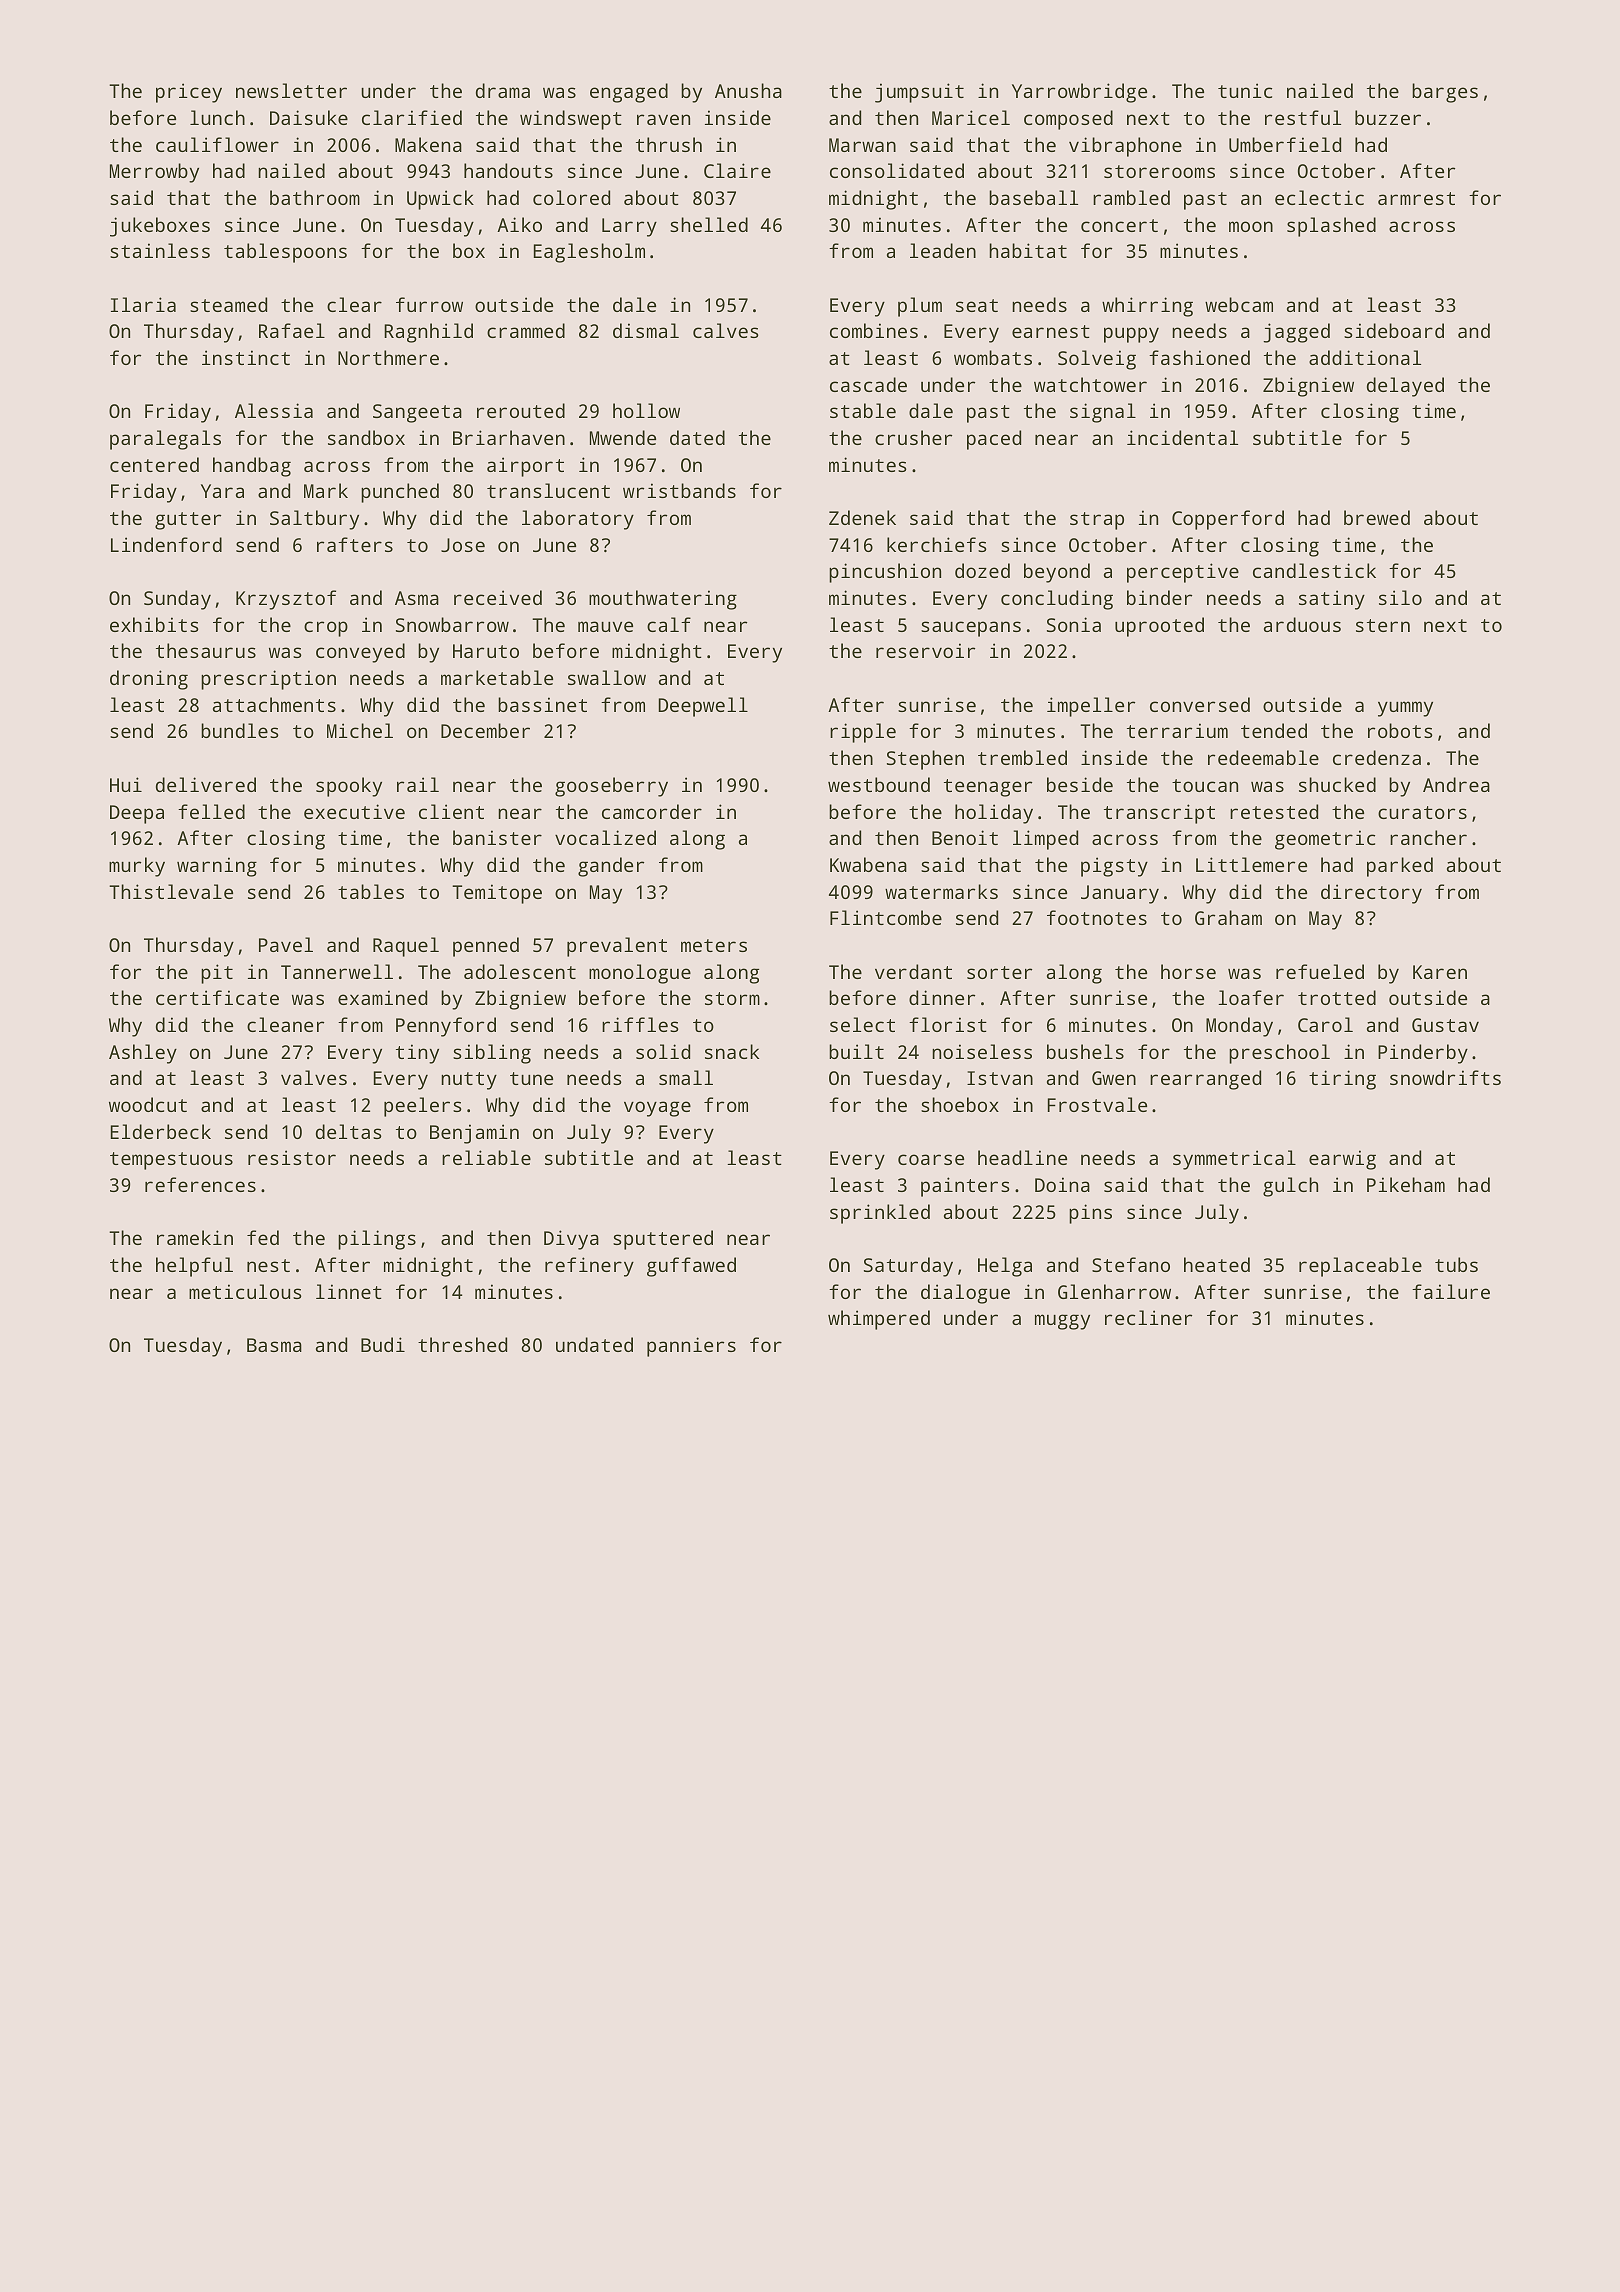 The image size is (1620, 2292). I want to click on Kwabena, so click(868, 864).
